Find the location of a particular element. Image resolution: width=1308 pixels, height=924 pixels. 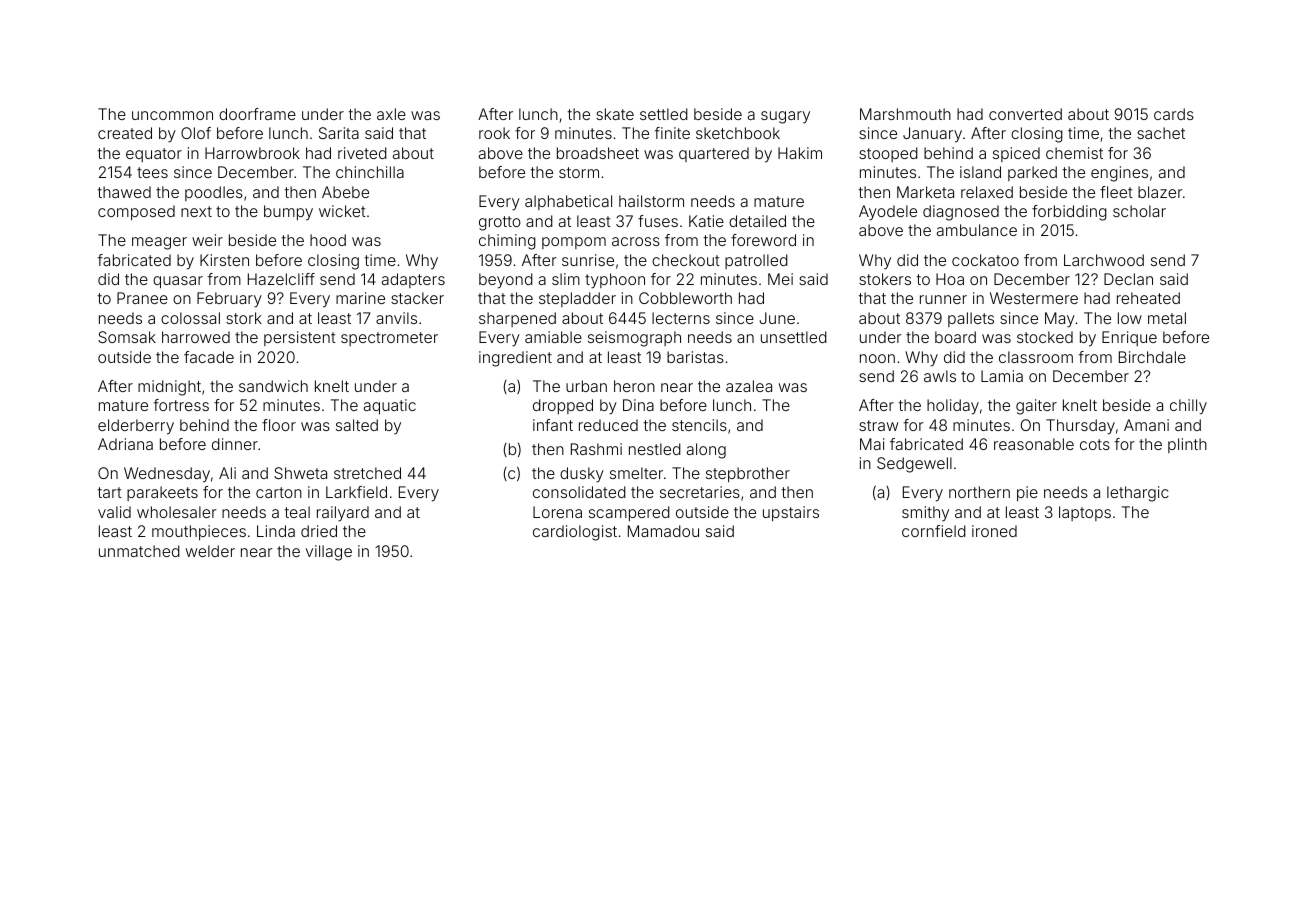

diagnosed is located at coordinates (961, 213).
